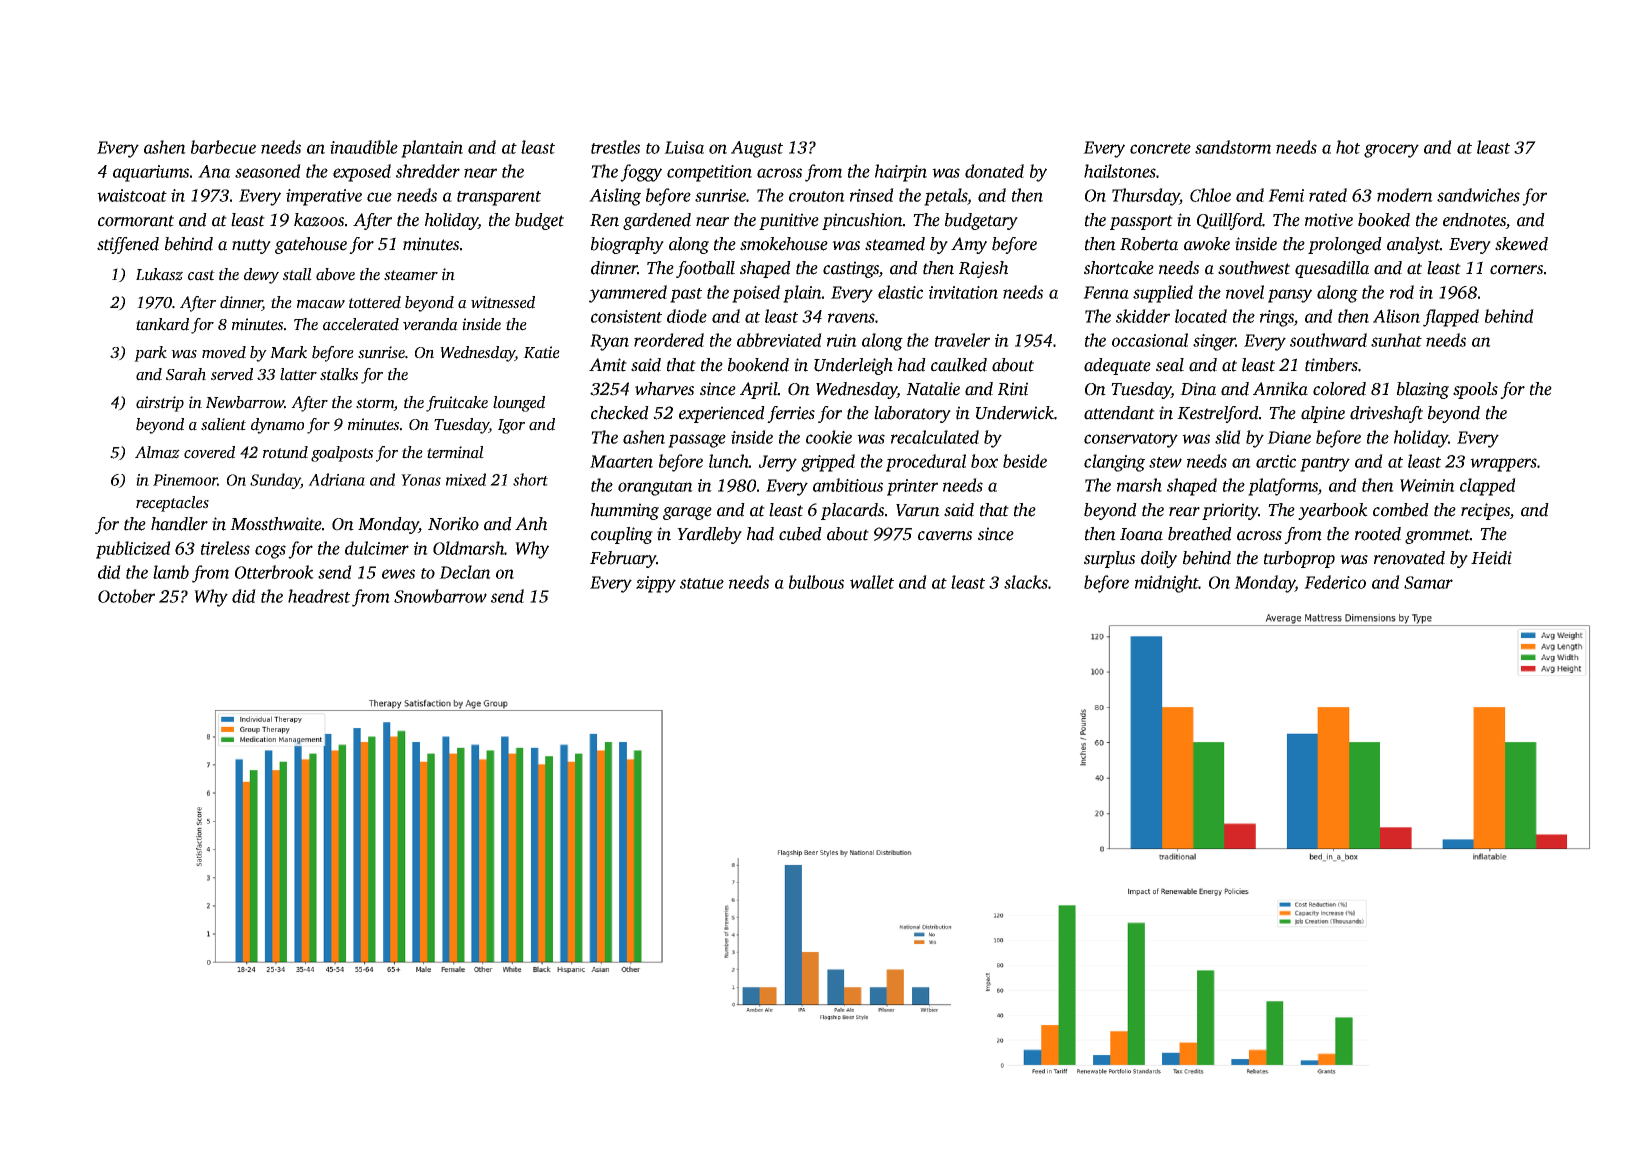 This screenshot has width=1650, height=1167. Describe the element at coordinates (150, 354) in the screenshot. I see `park` at that location.
